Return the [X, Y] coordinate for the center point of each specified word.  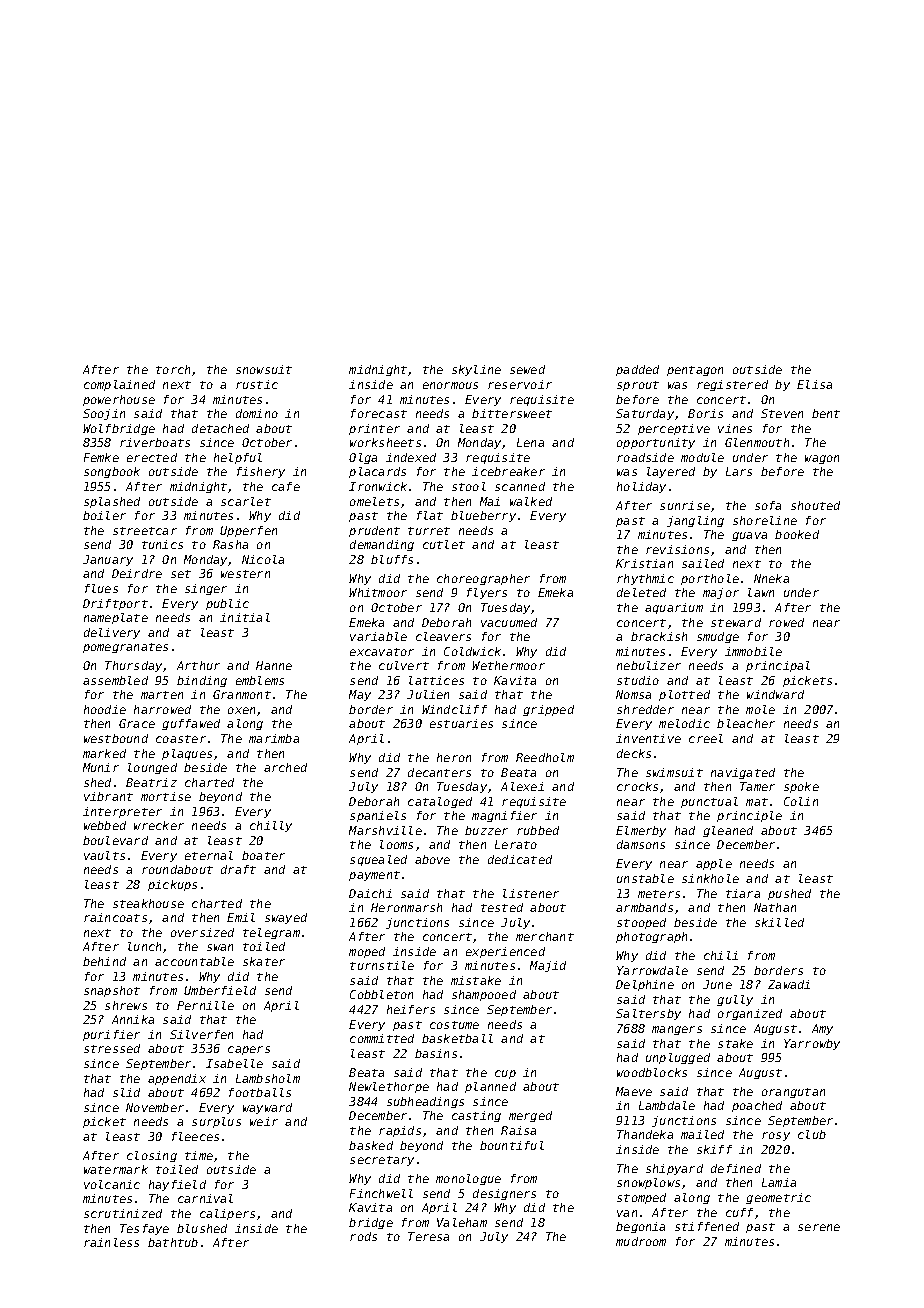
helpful [238, 458]
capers [249, 1050]
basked [371, 1145]
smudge [718, 637]
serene [819, 1227]
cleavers [443, 636]
